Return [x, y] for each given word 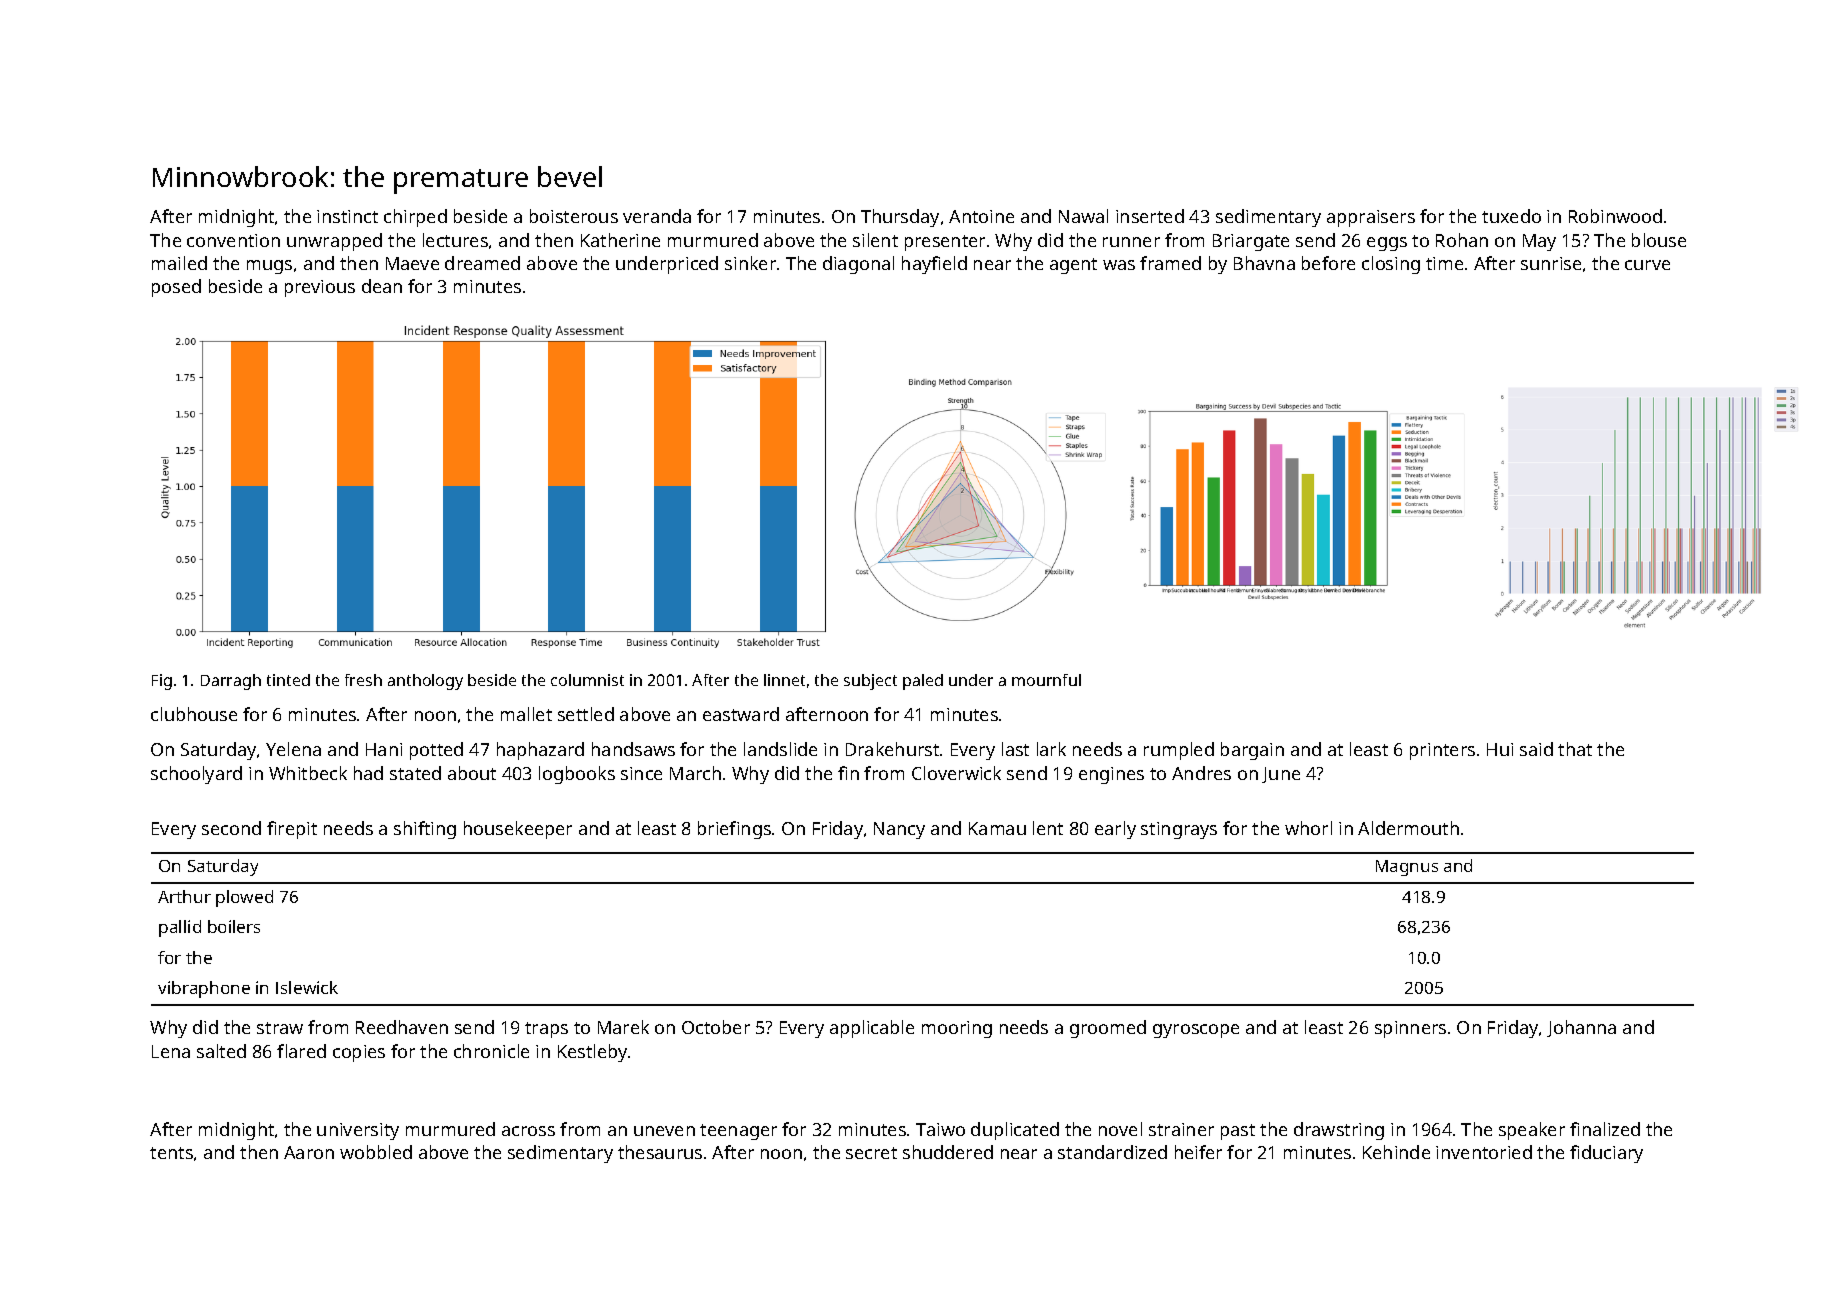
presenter [945, 243]
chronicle [491, 1051]
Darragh [231, 682]
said [1536, 749]
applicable [872, 1029]
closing [1391, 265]
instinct [347, 216]
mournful [1046, 680]
